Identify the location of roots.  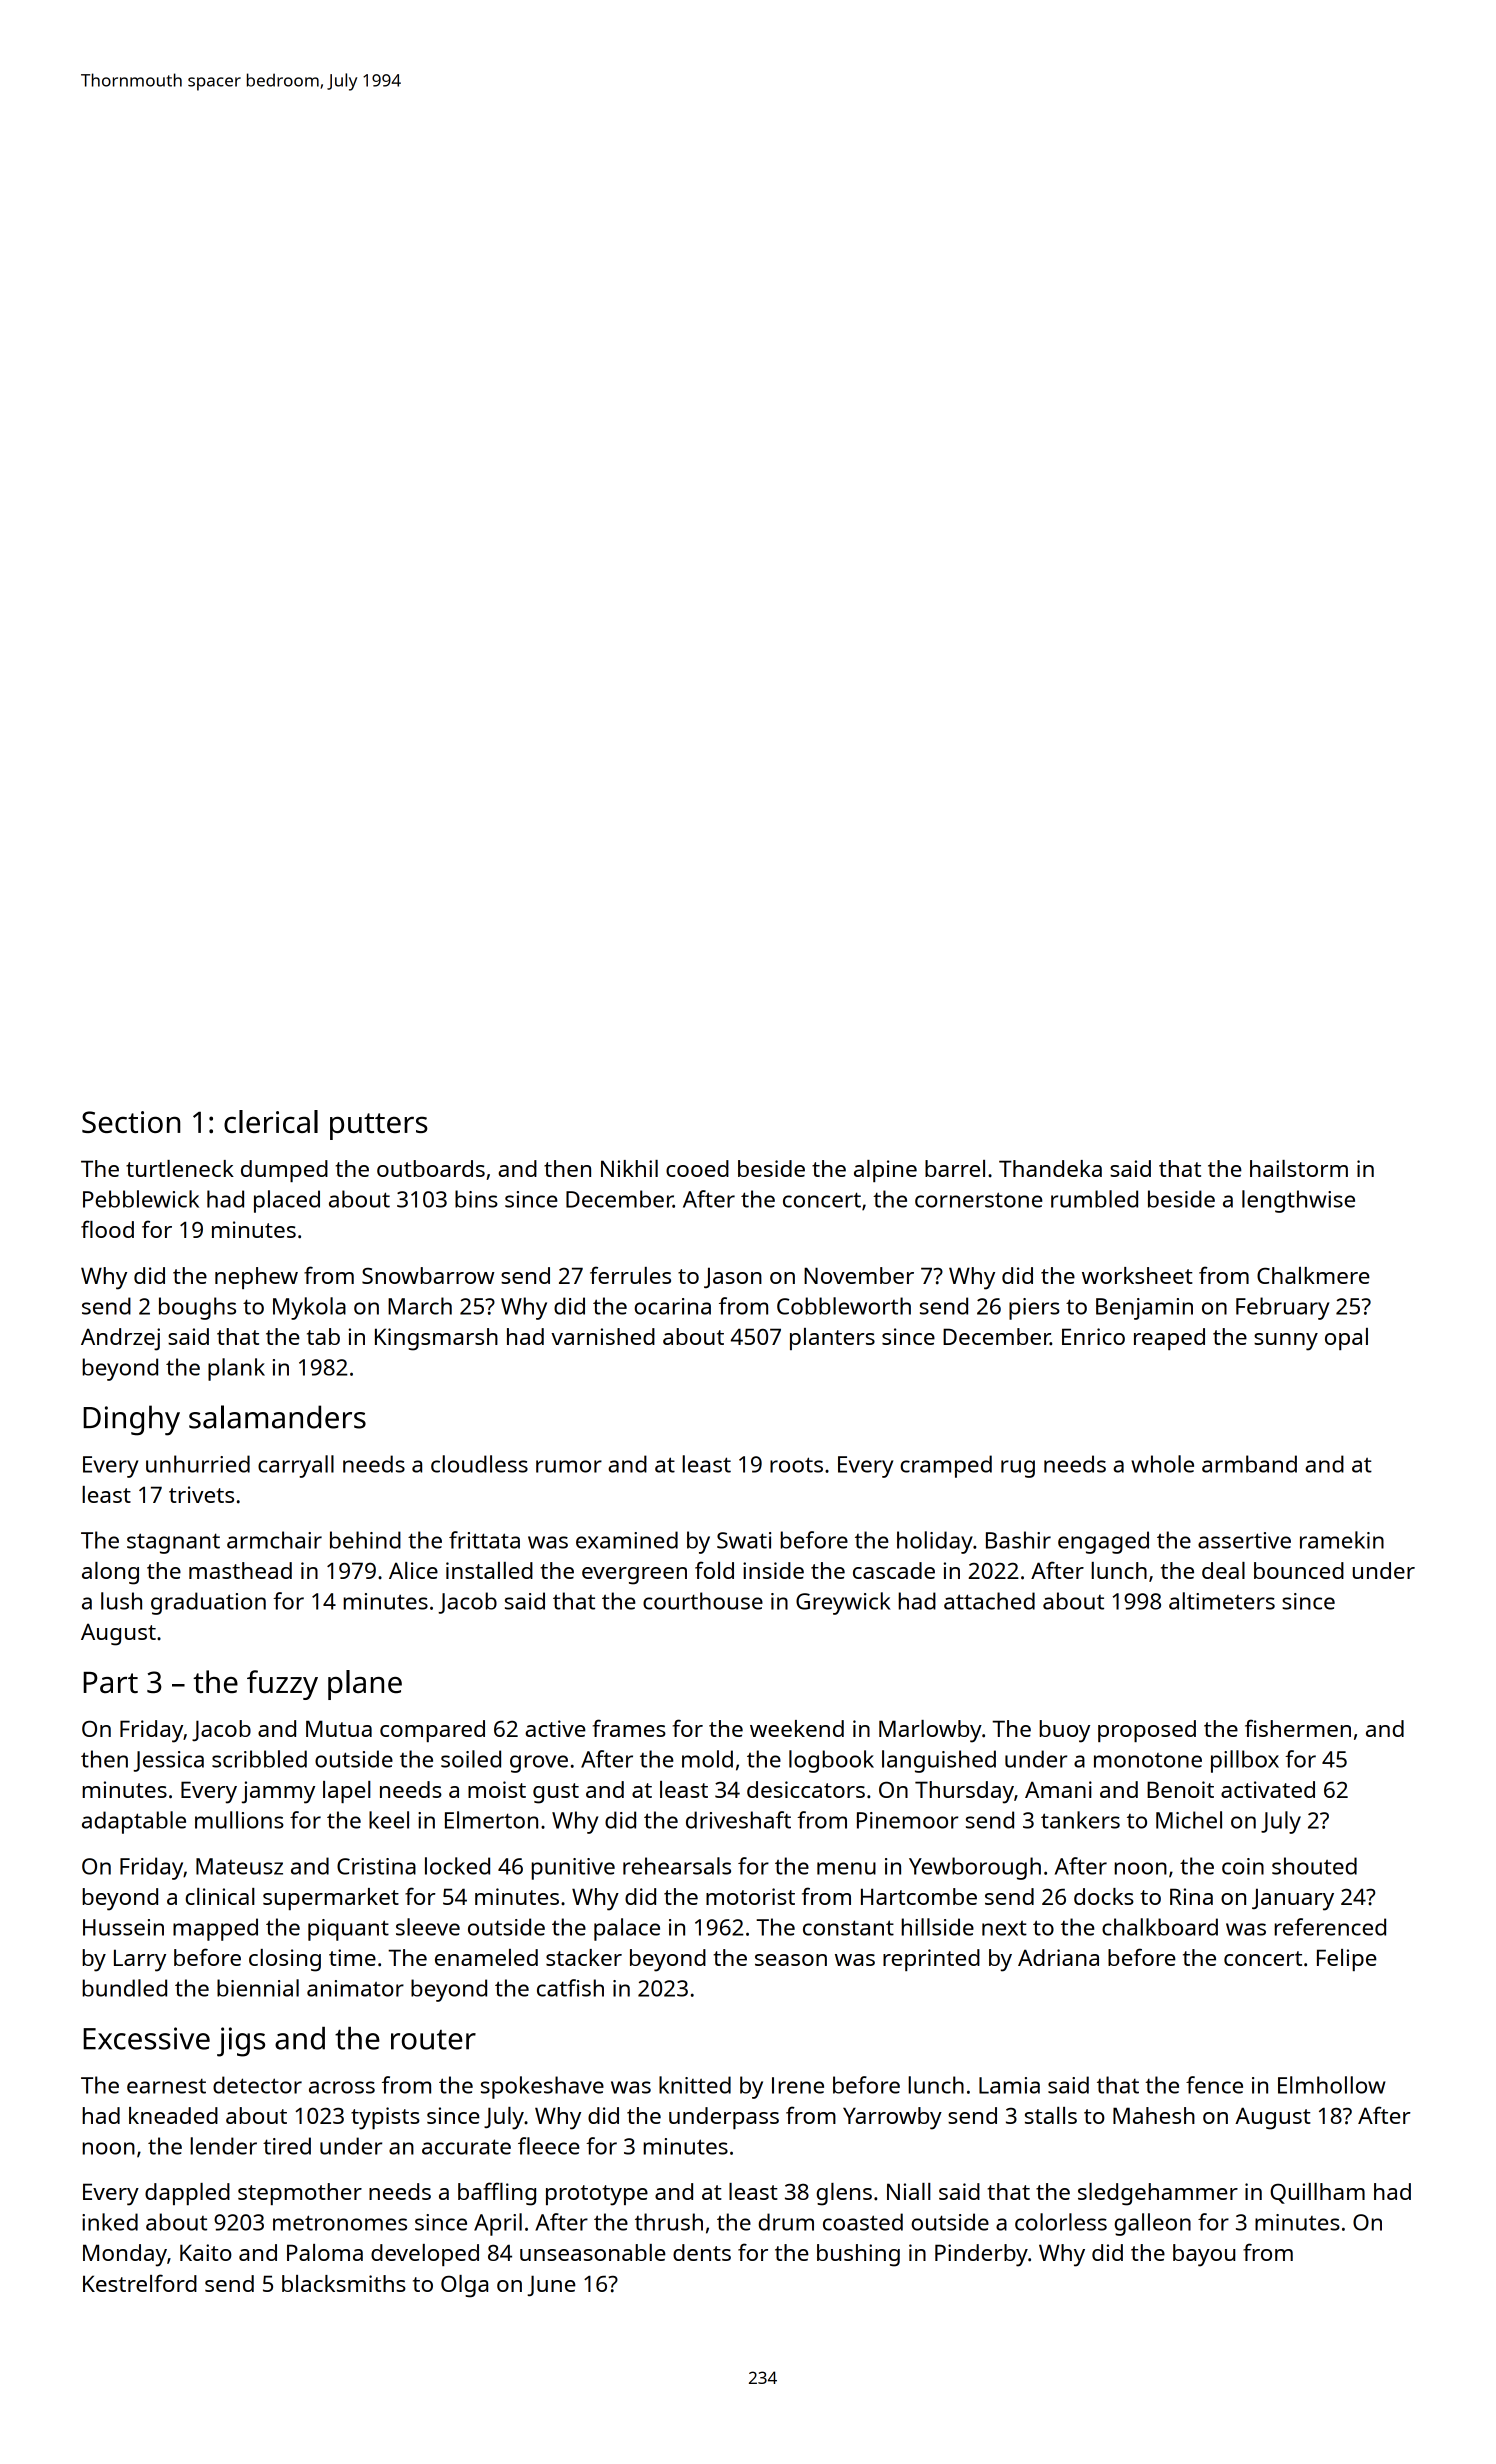
(796, 1465).
